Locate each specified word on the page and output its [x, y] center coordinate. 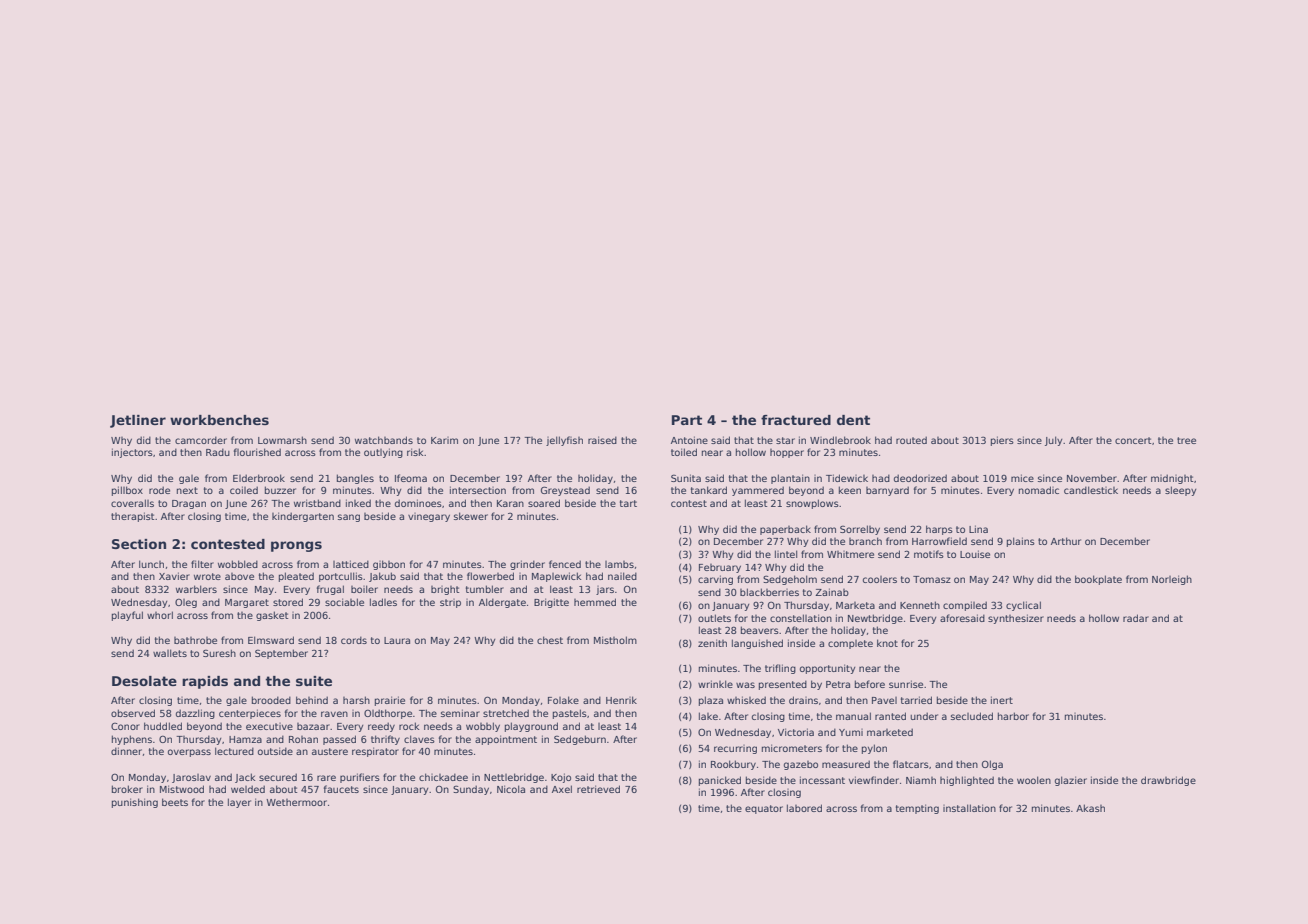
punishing [135, 803]
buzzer [280, 490]
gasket [272, 616]
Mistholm [615, 640]
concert [1133, 440]
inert [1002, 700]
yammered [758, 491]
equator [764, 809]
